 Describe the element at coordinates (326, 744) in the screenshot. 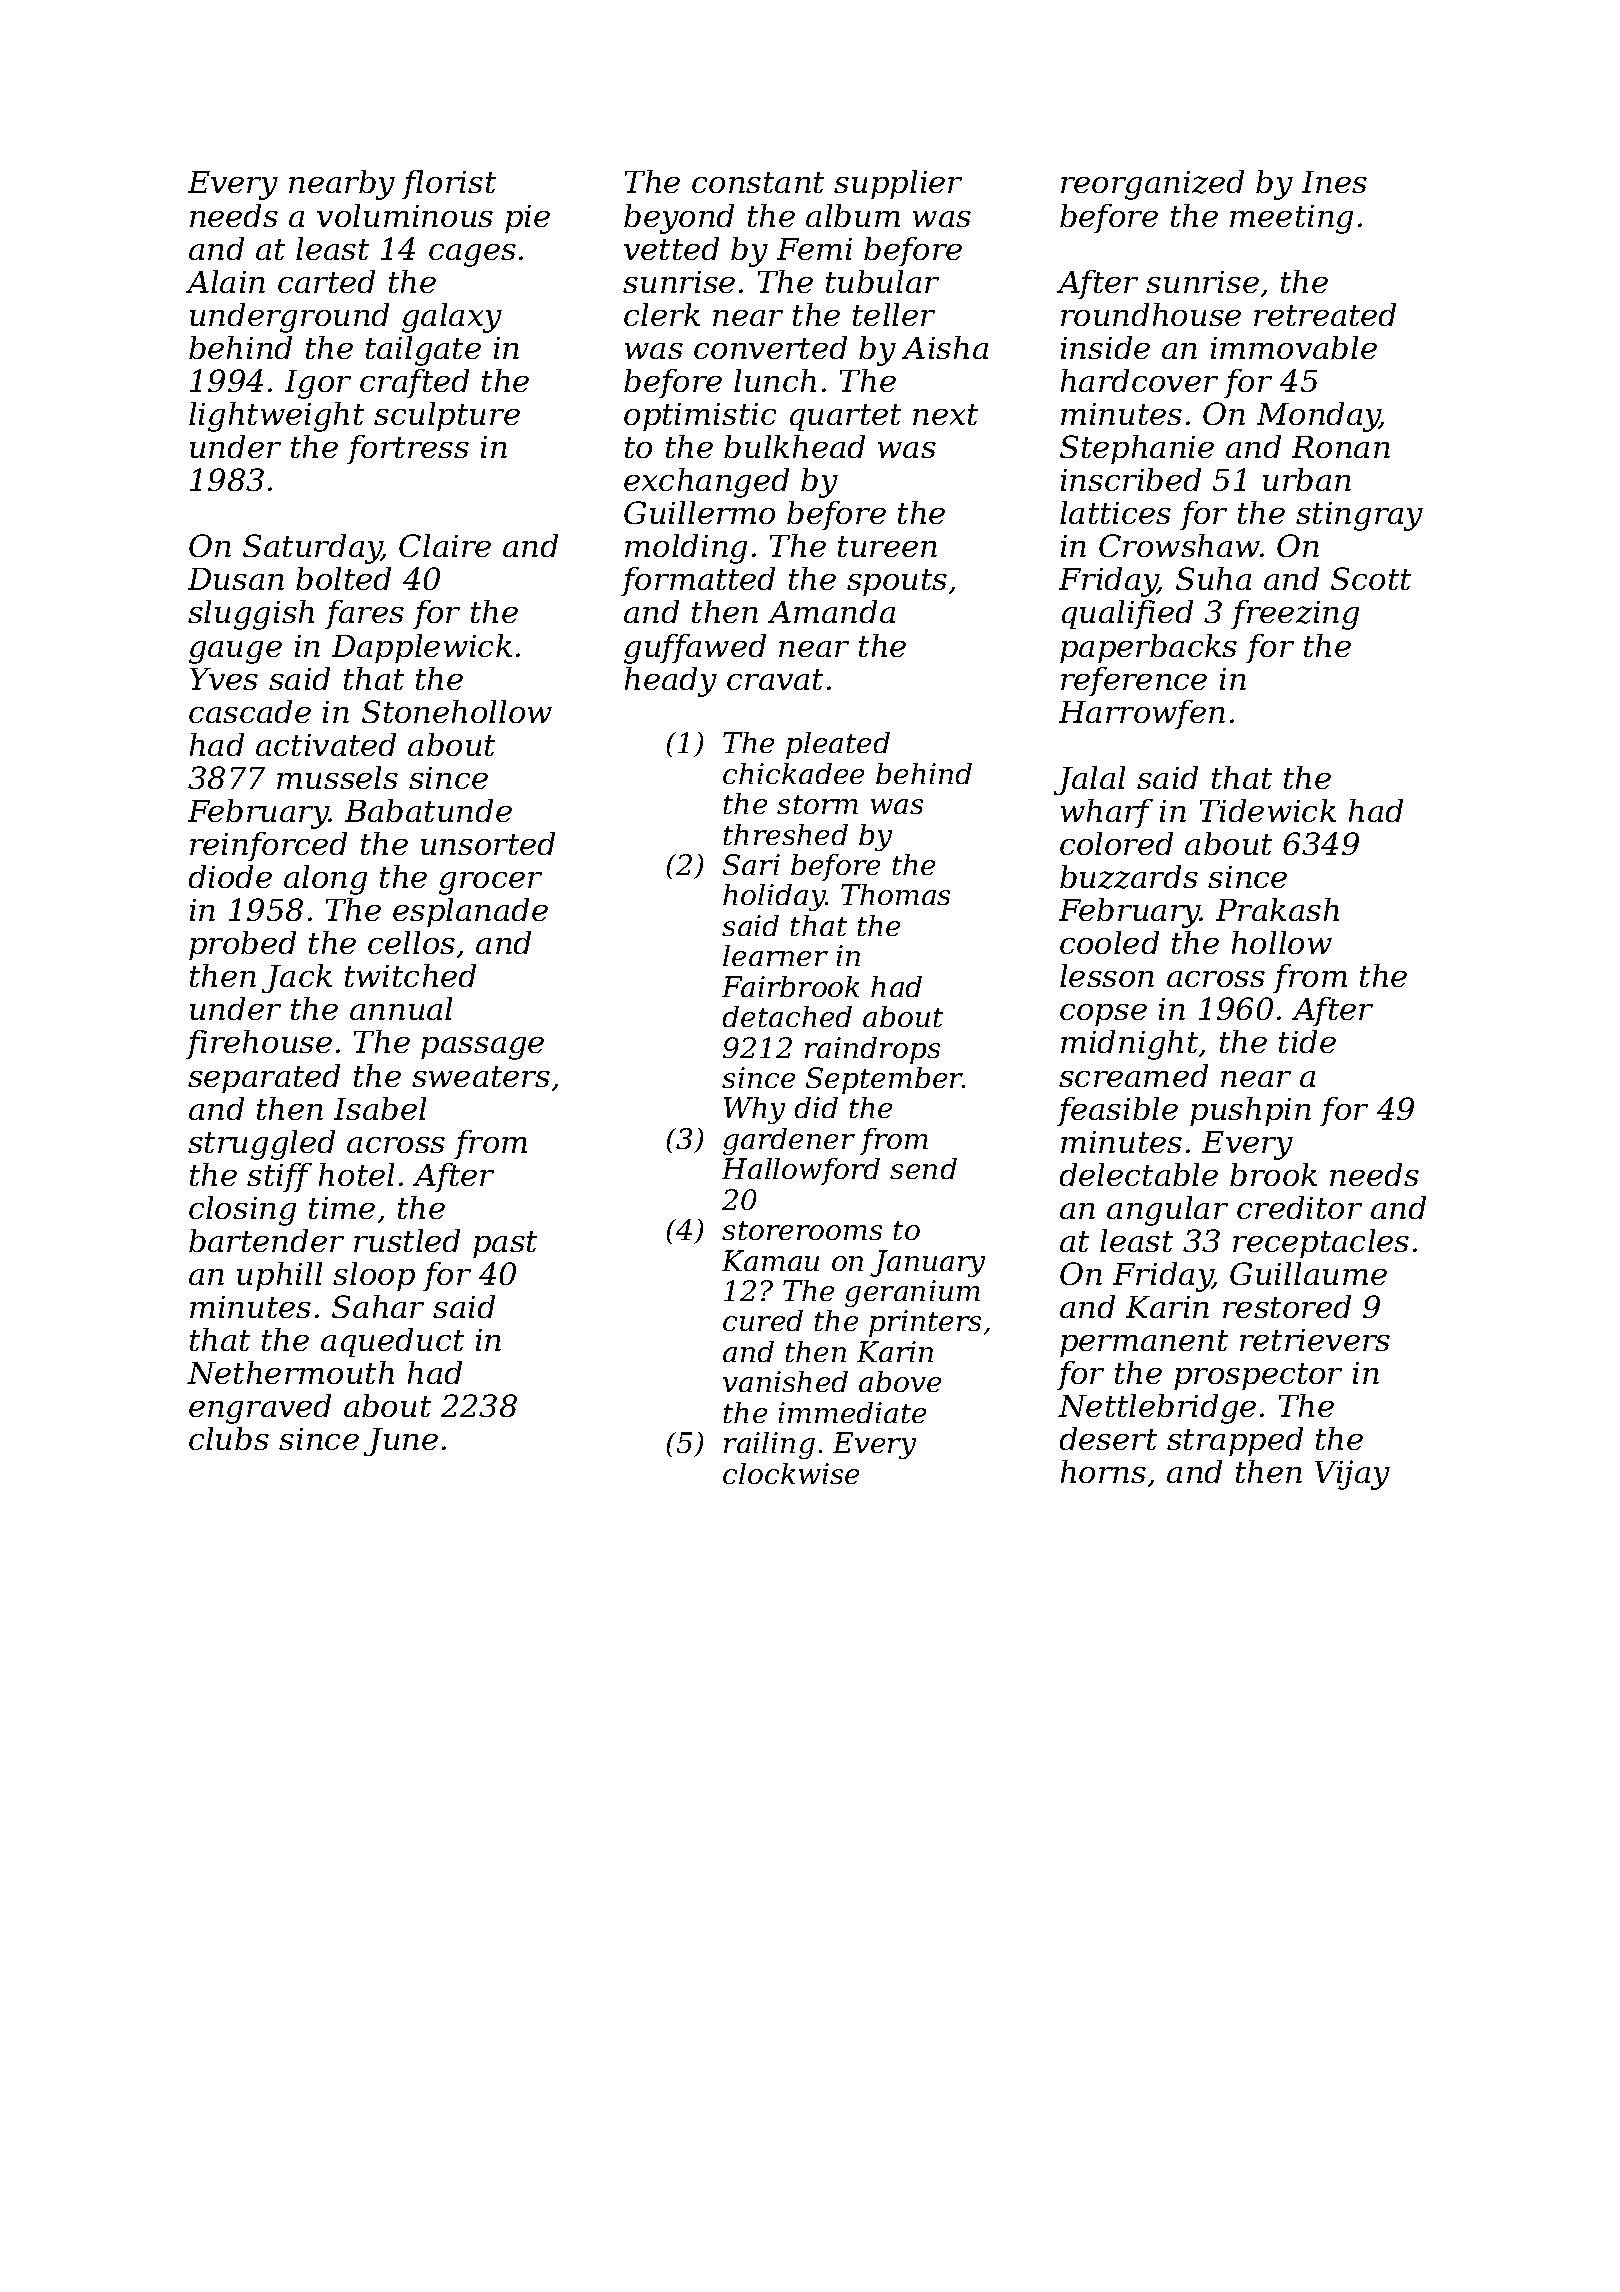

I see `activated` at that location.
